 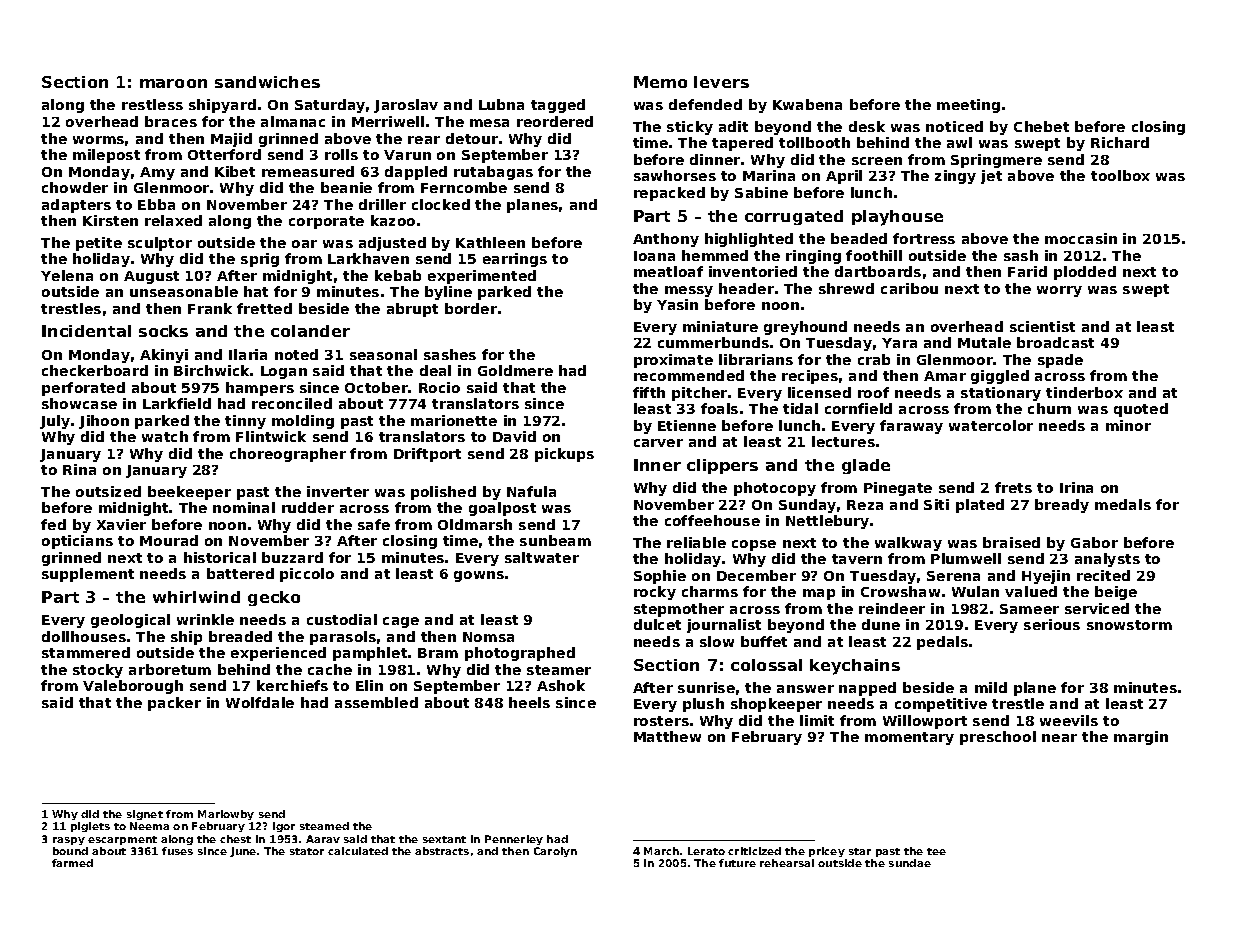 I want to click on beanie, so click(x=346, y=187).
